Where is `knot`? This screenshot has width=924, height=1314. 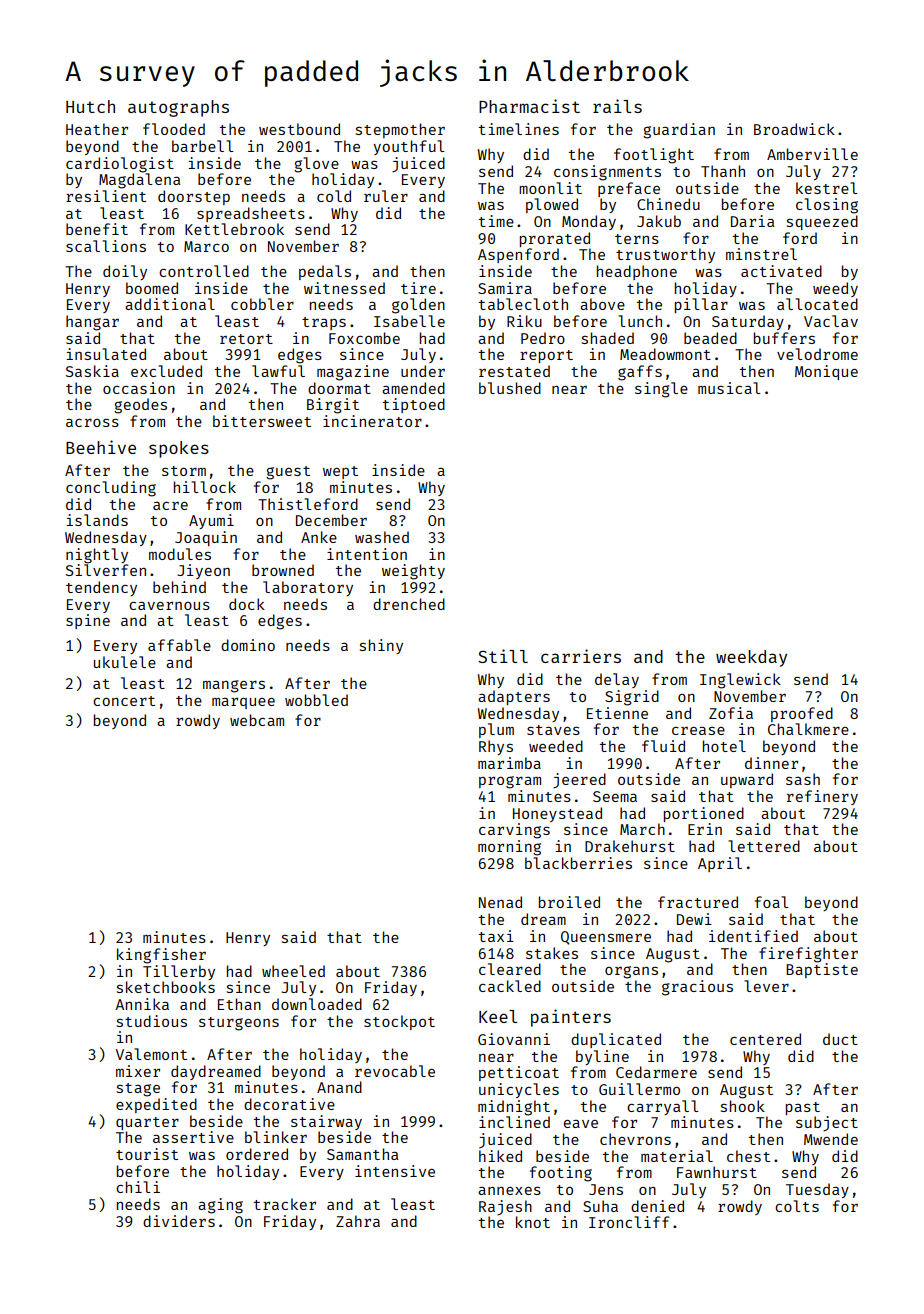 knot is located at coordinates (533, 1222).
